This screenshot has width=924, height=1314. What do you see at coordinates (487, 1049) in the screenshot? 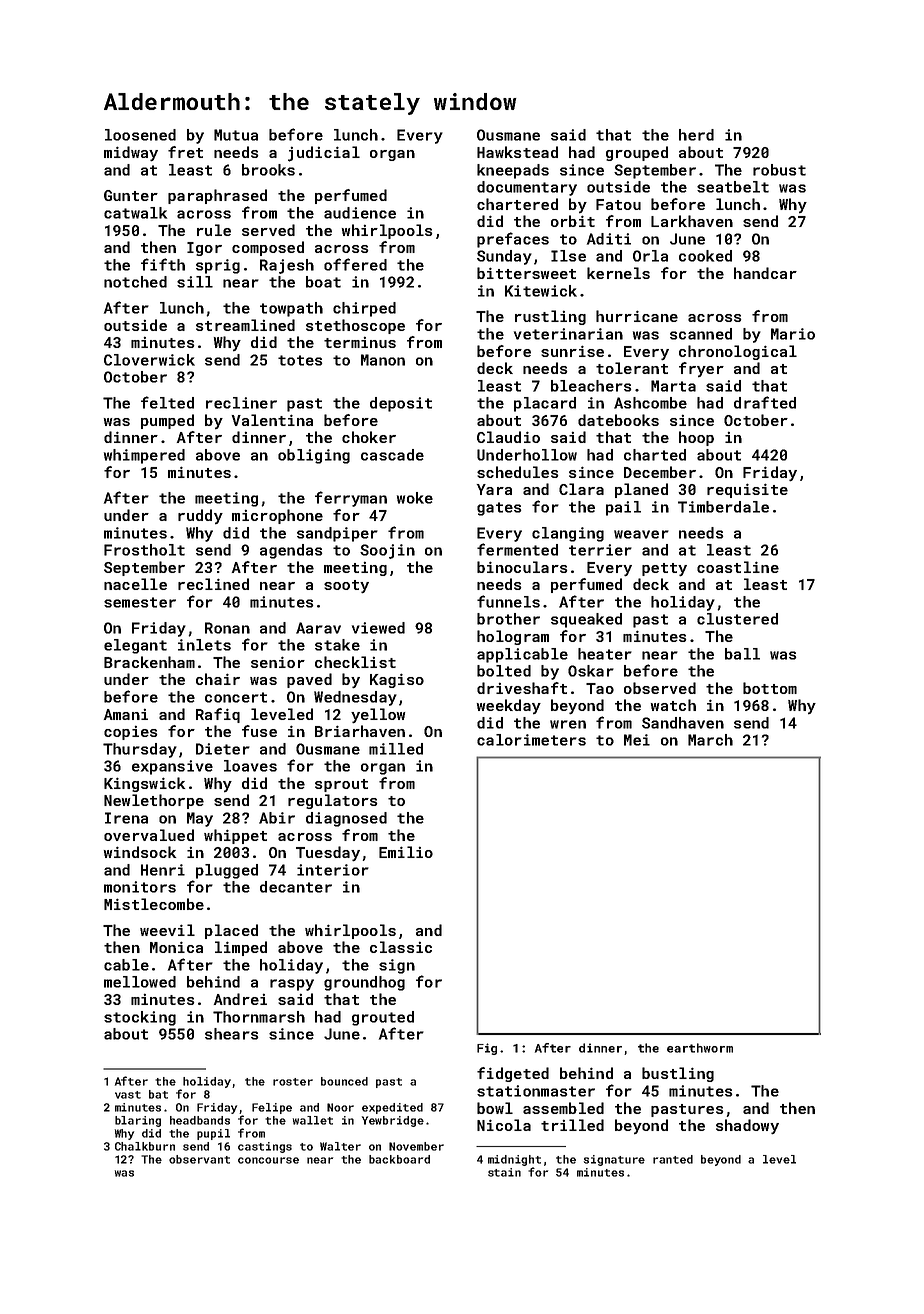
I see `Fig` at bounding box center [487, 1049].
